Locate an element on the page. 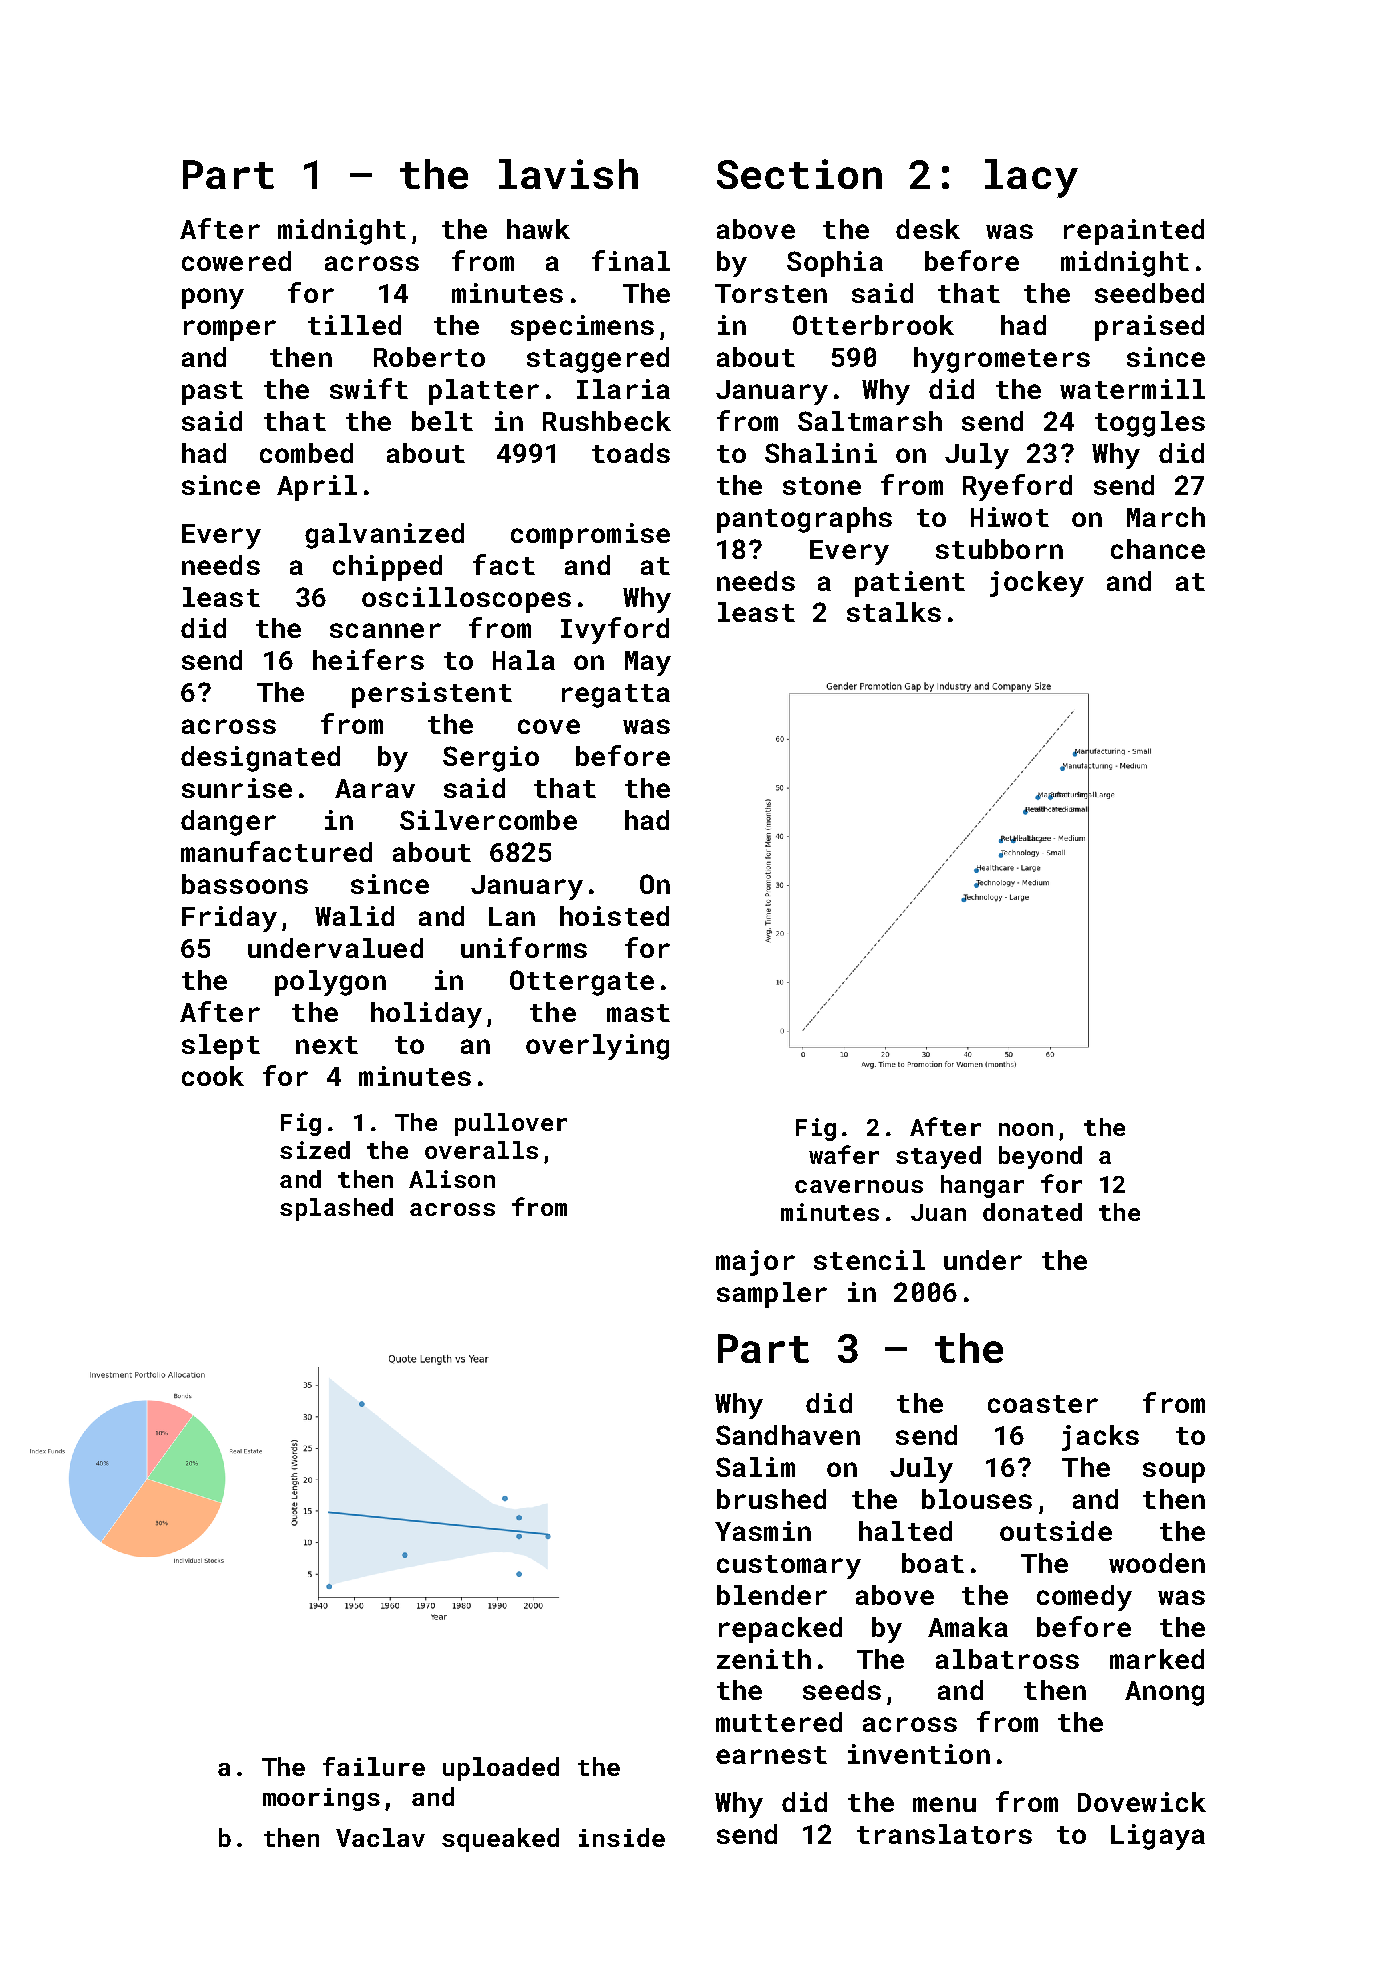 The image size is (1386, 1969). Saltmarsh is located at coordinates (870, 421).
